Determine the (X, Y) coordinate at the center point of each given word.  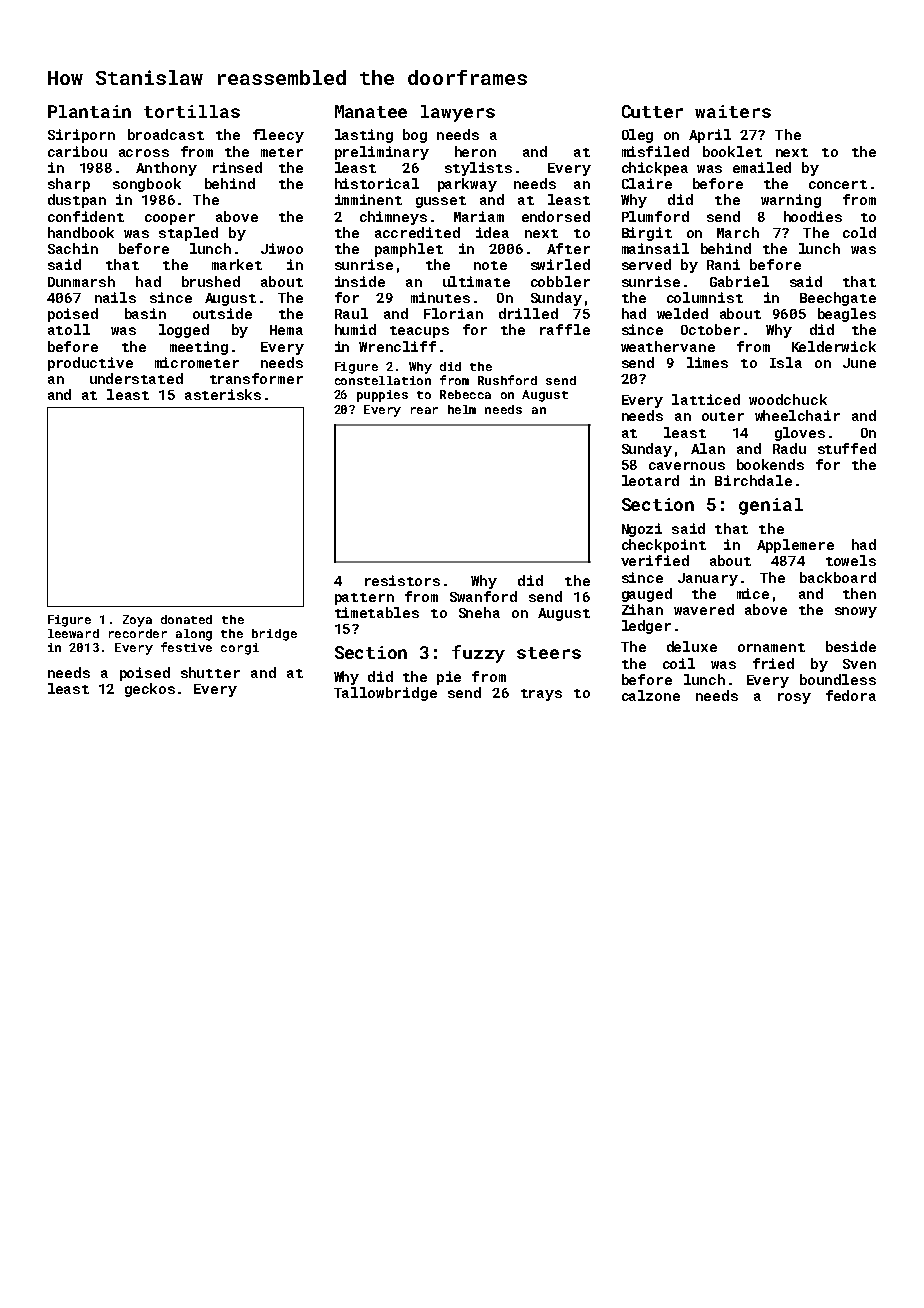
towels (851, 560)
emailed (762, 167)
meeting (199, 348)
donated (186, 619)
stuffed (847, 448)
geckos (150, 690)
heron (475, 151)
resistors (402, 580)
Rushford (507, 380)
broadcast (166, 134)
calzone (651, 695)
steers (549, 653)
